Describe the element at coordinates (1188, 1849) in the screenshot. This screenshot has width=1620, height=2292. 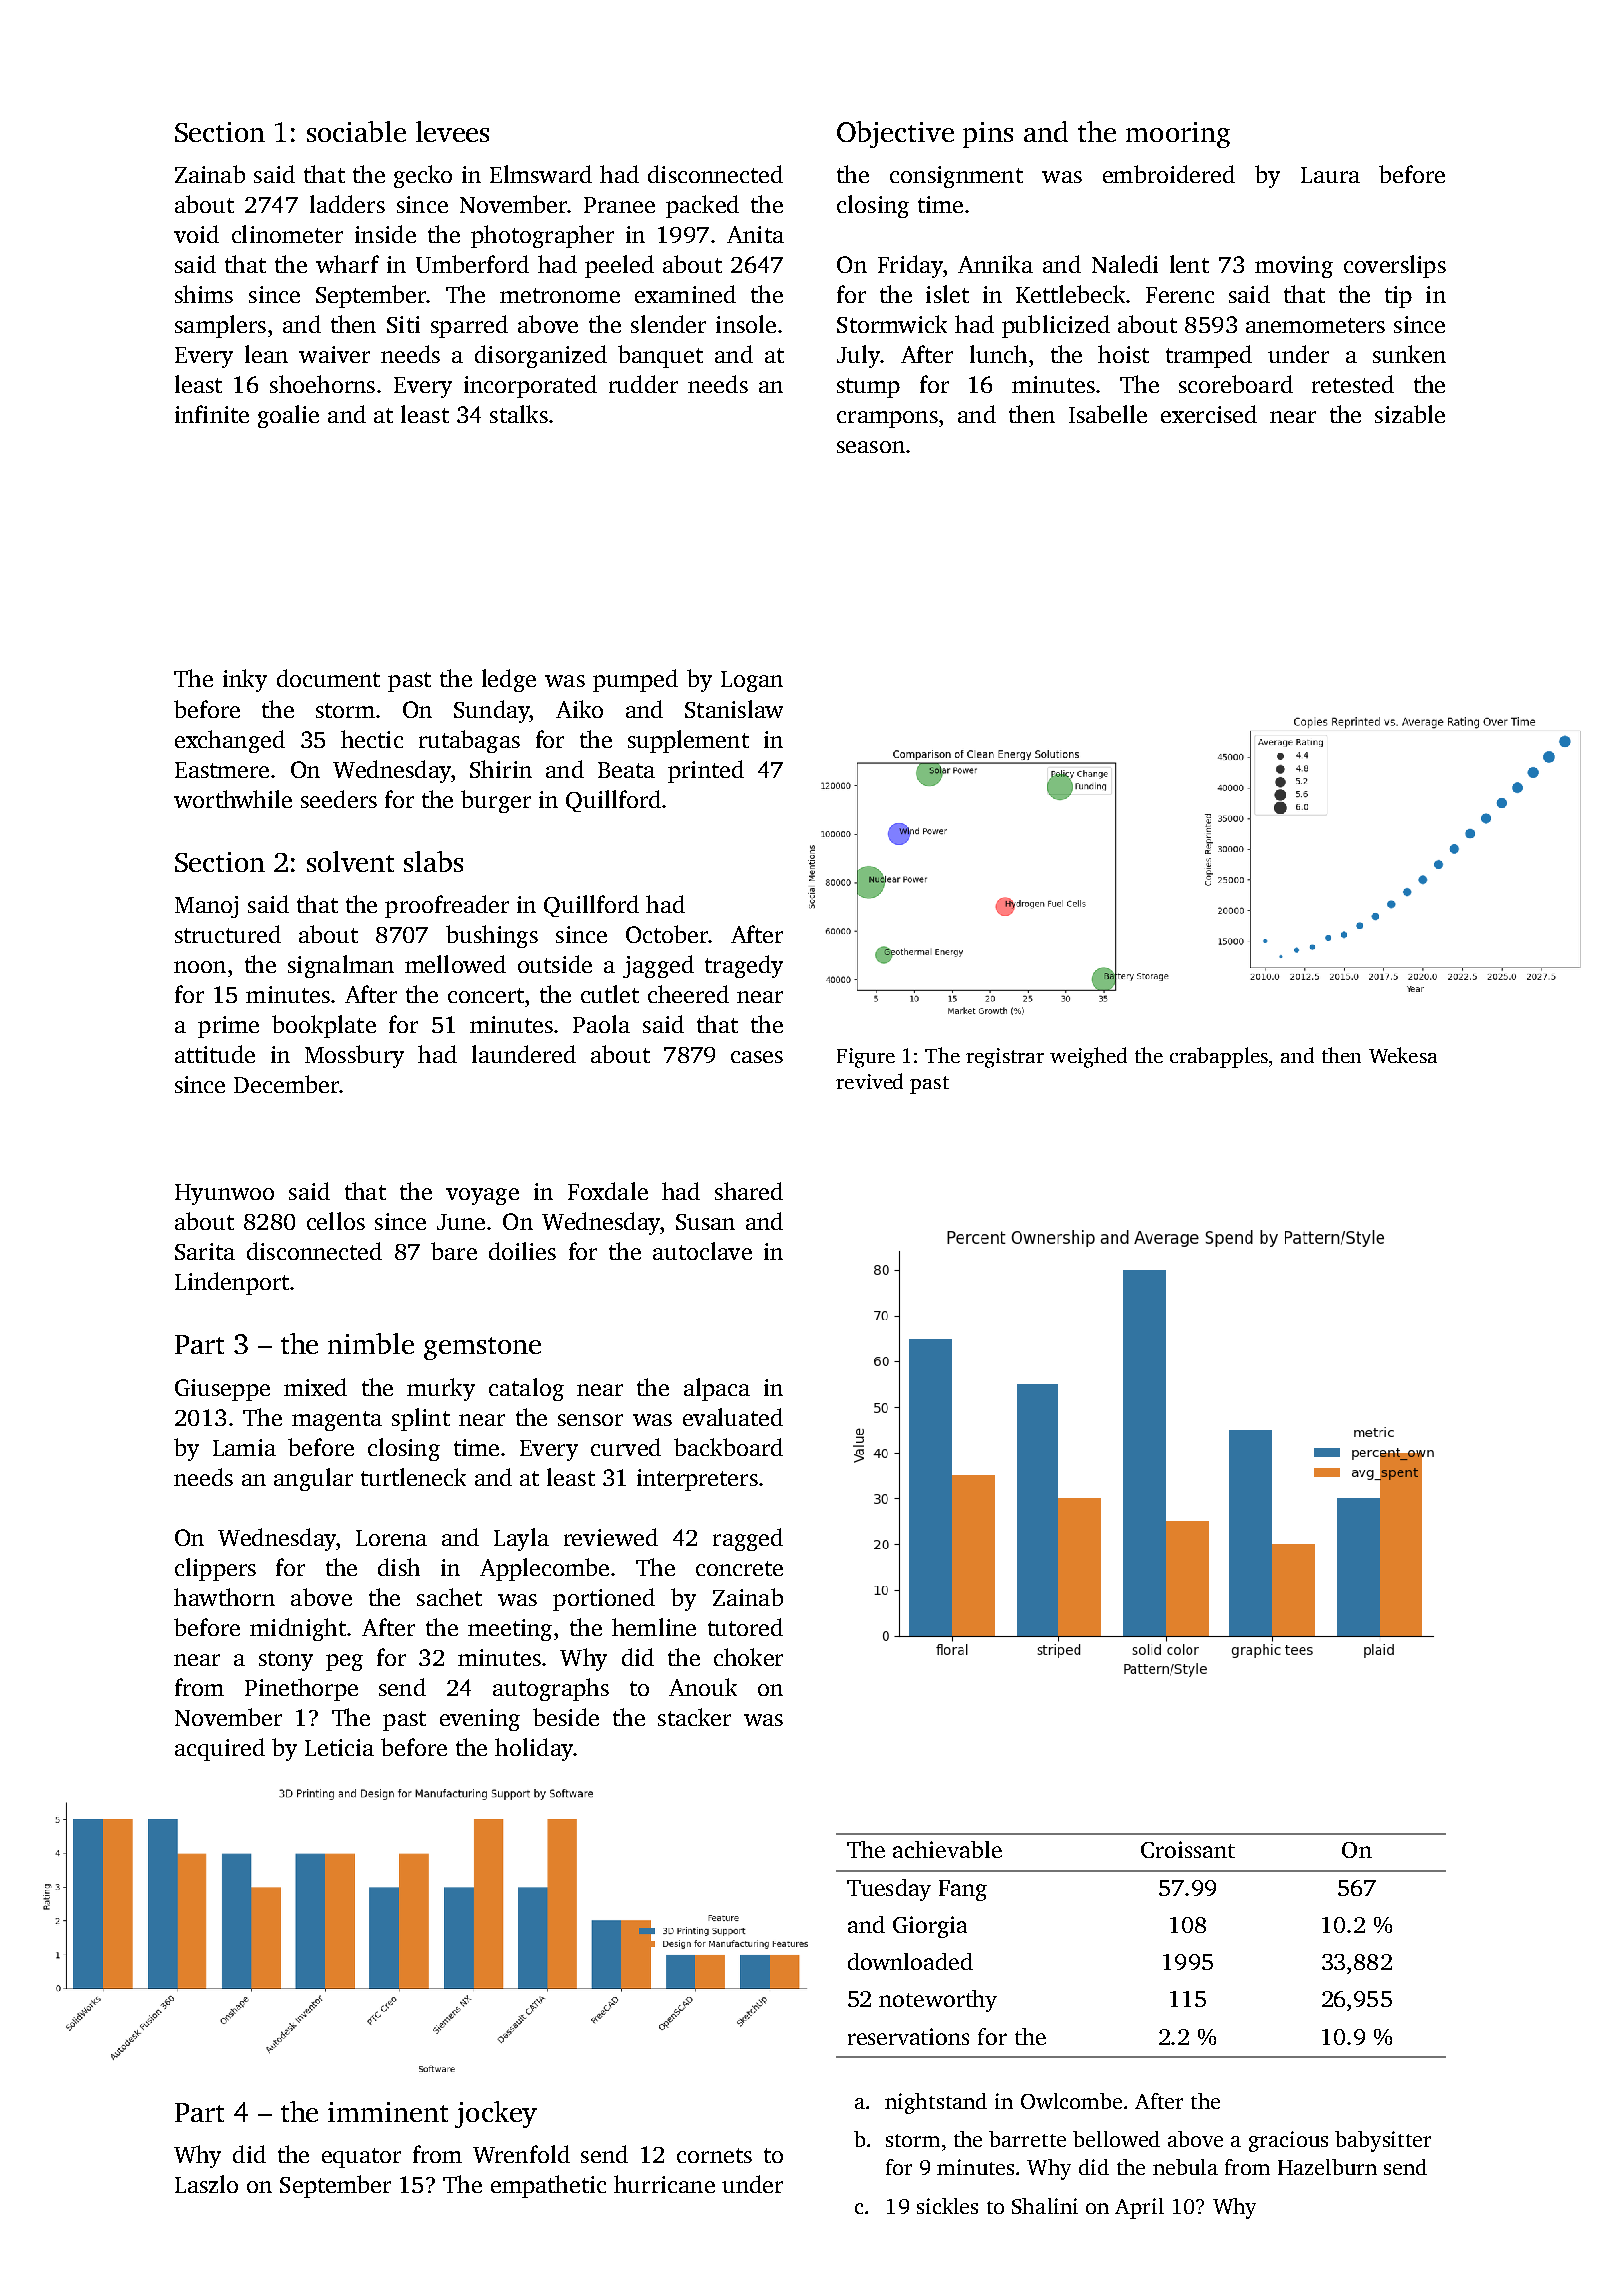
I see `Croissant` at that location.
